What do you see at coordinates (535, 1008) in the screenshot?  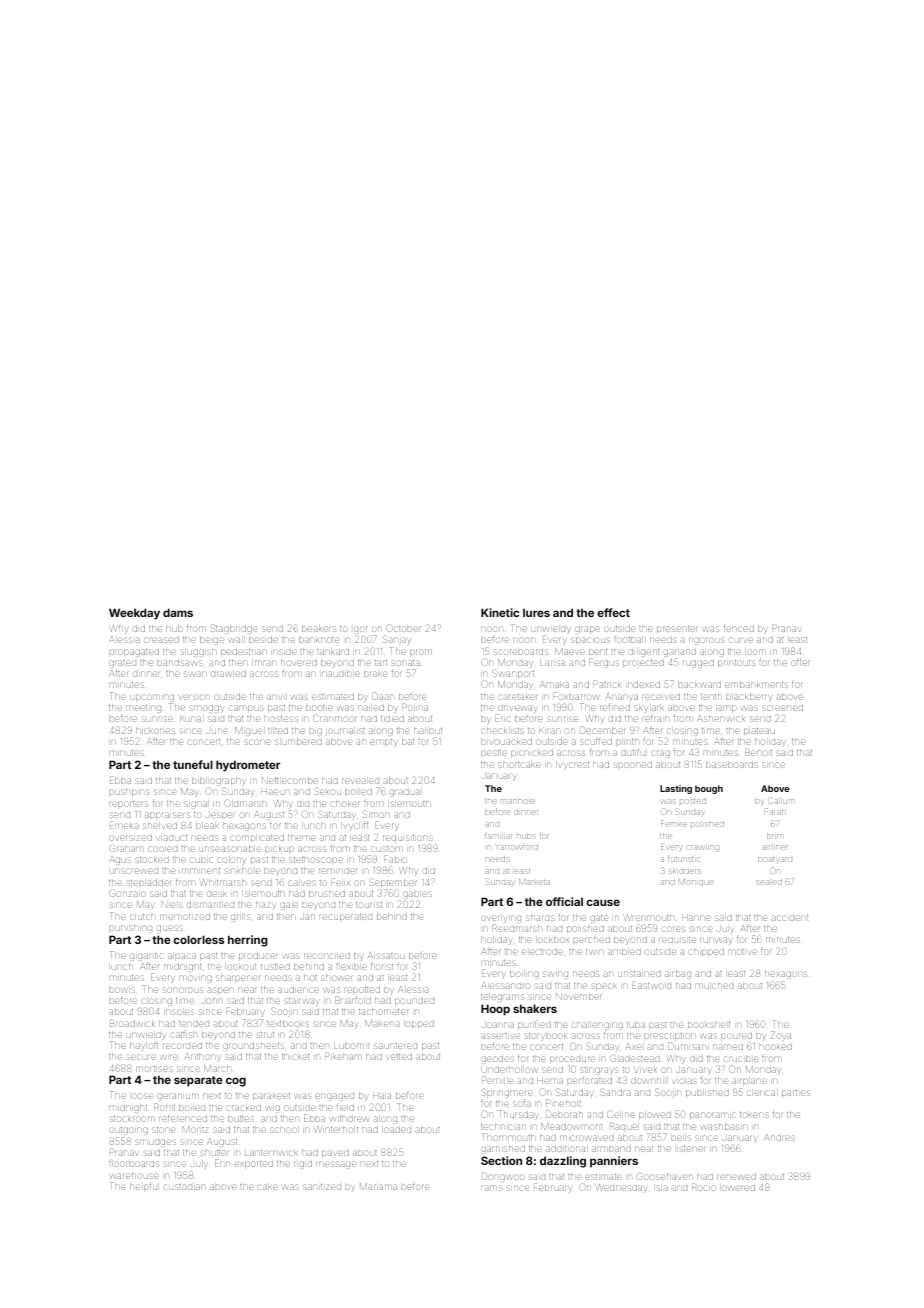 I see `shakers` at bounding box center [535, 1008].
